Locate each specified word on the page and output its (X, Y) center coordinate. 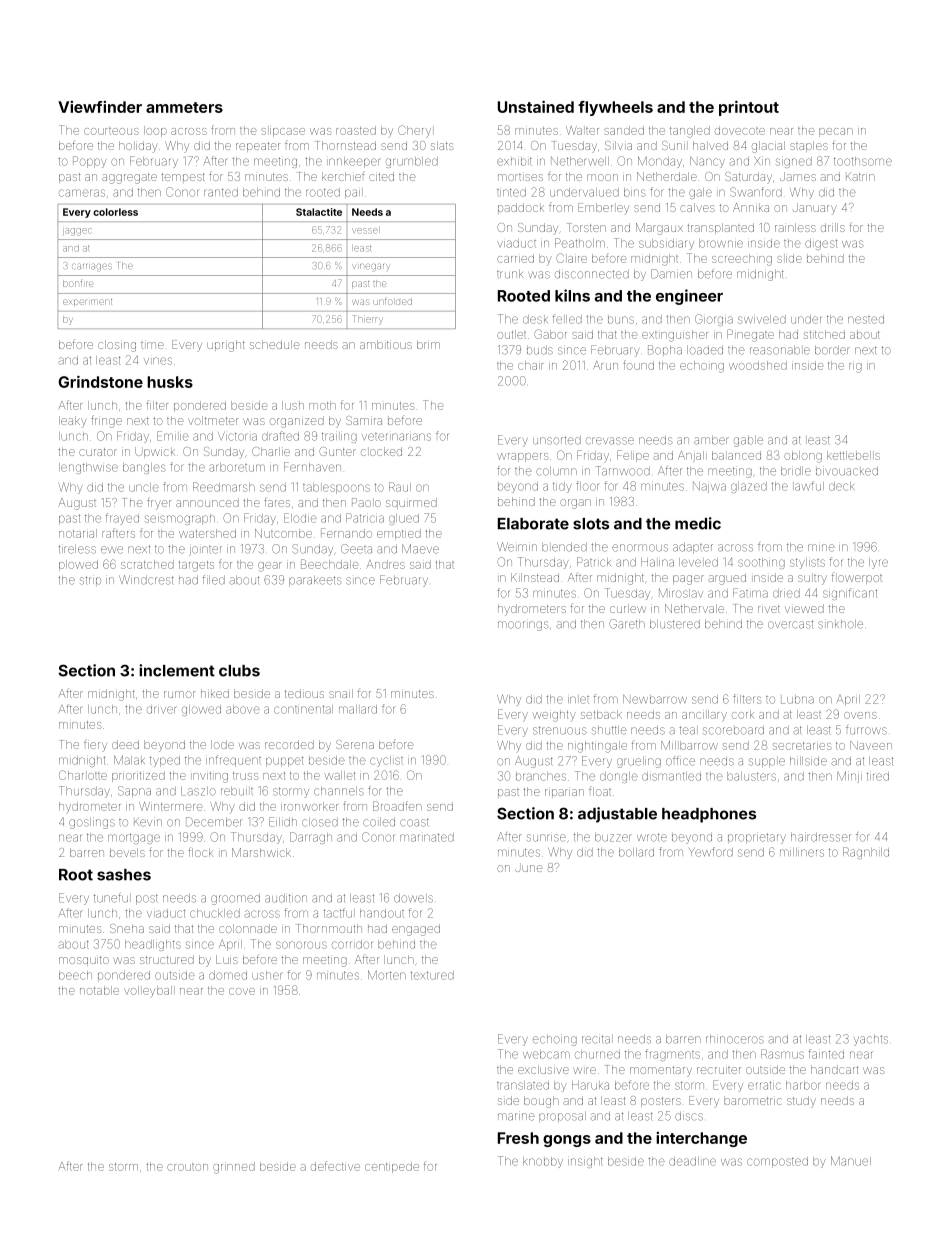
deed (125, 744)
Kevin (148, 822)
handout (382, 913)
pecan (836, 132)
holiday (138, 147)
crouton (187, 1167)
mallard (358, 709)
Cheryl (414, 131)
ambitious (386, 344)
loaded (705, 350)
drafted (280, 436)
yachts (871, 1040)
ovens (860, 715)
